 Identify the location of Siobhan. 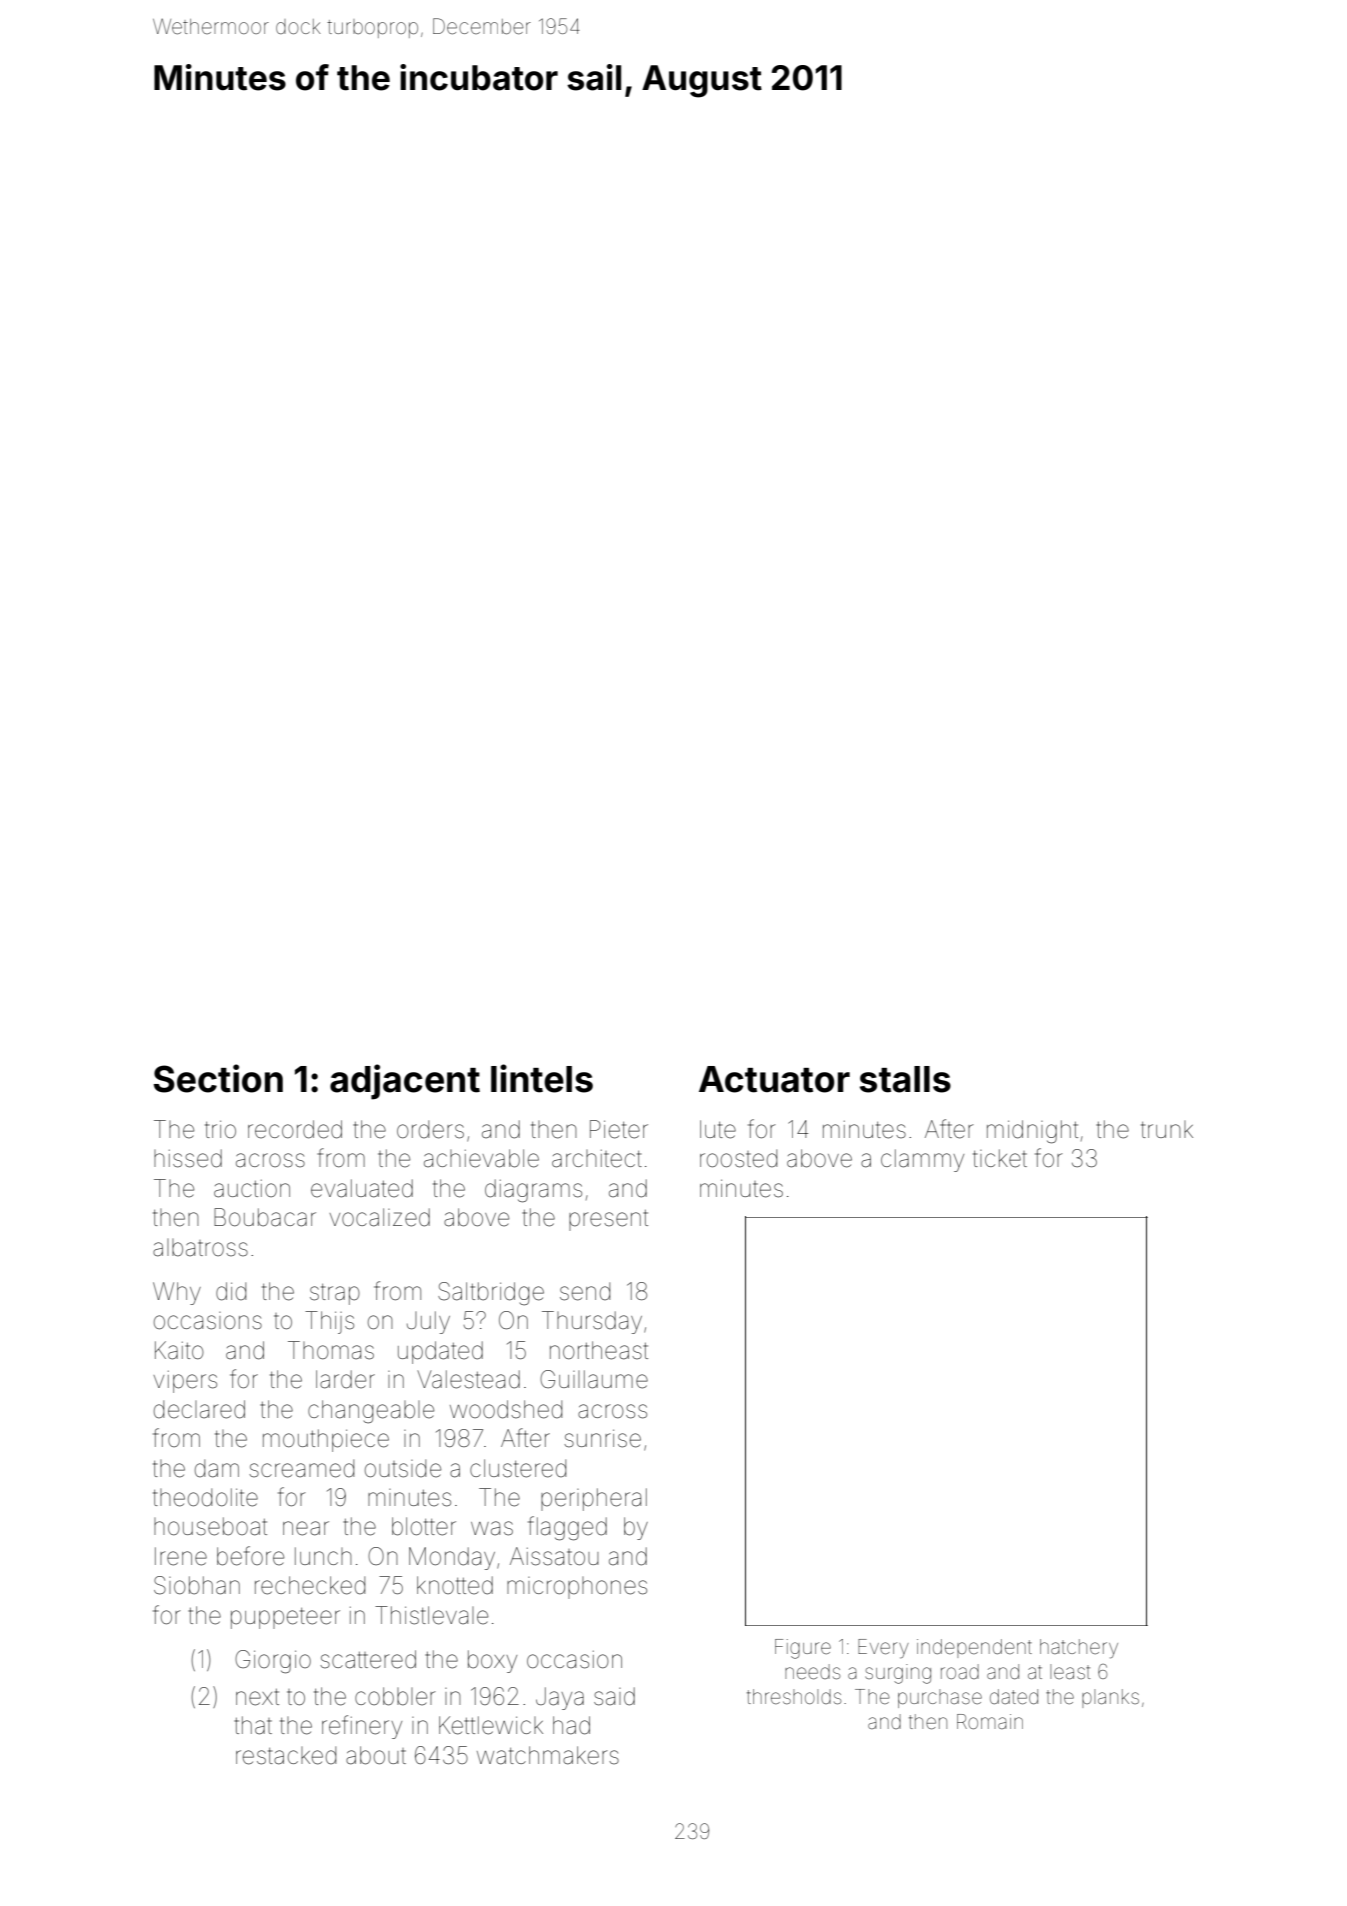
(197, 1585).
